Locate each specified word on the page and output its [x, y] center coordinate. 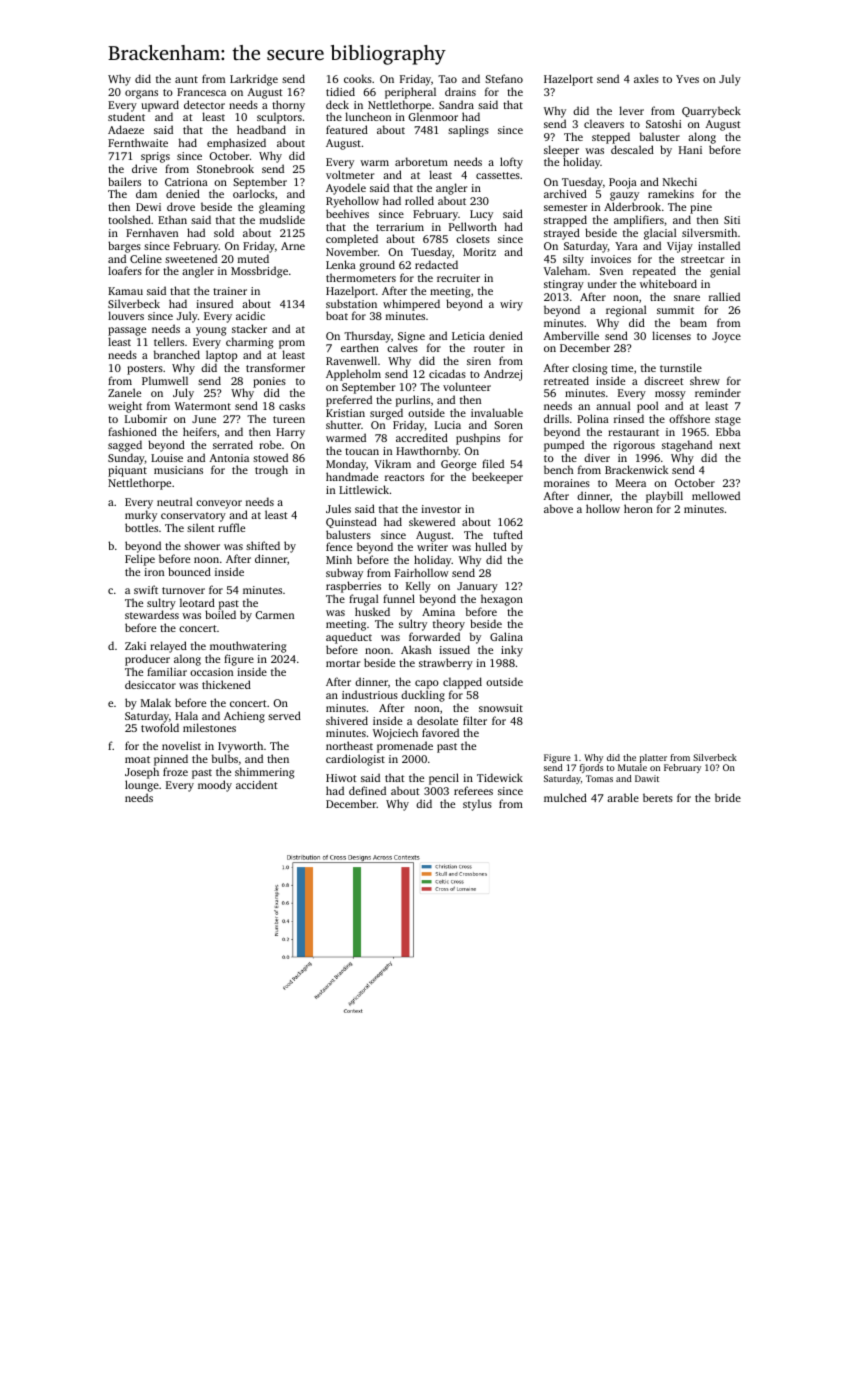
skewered [432, 521]
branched [177, 354]
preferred [349, 401]
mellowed [716, 495]
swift [146, 589]
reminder [718, 392]
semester [565, 207]
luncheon [368, 116]
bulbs [225, 758]
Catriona [186, 182]
